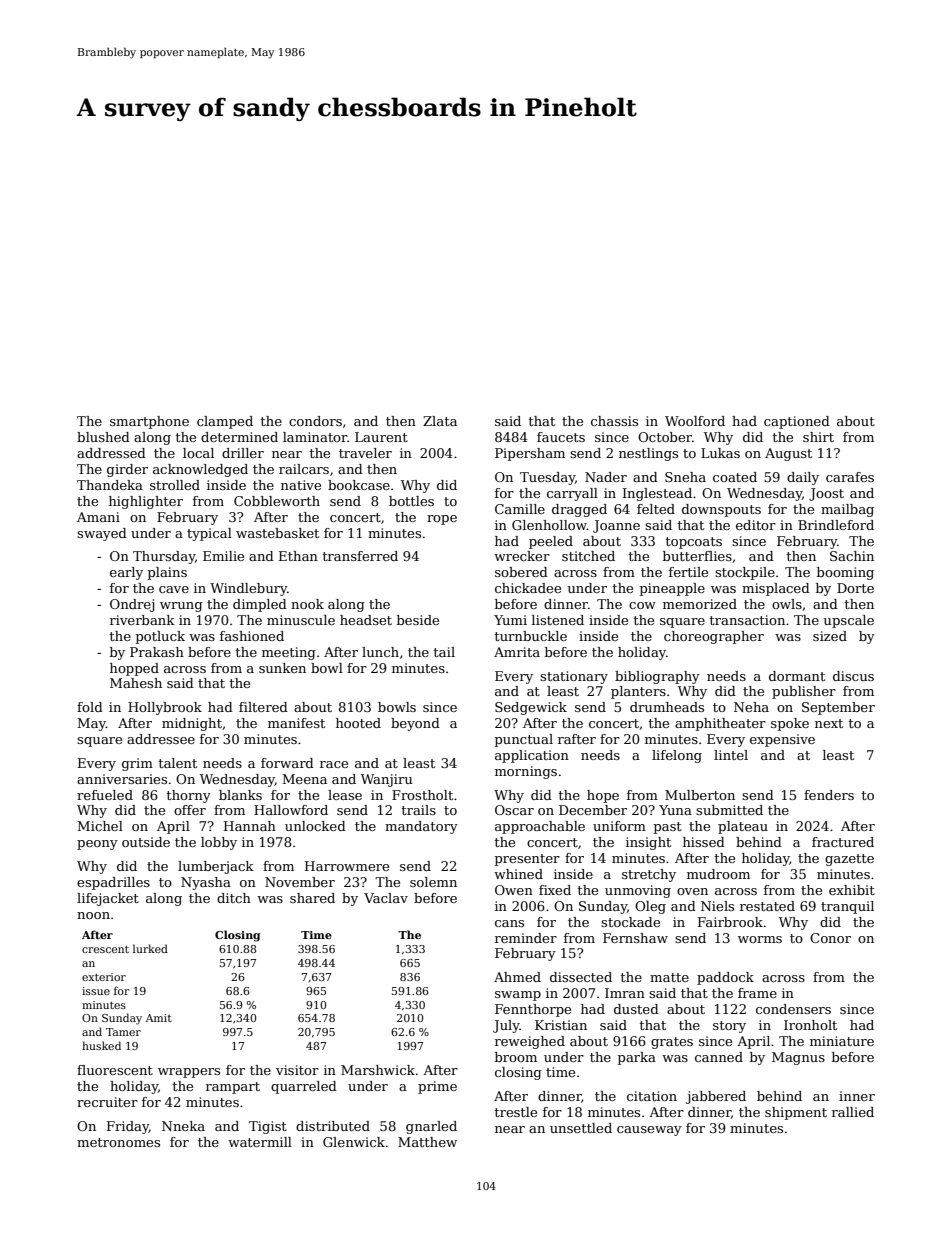  What do you see at coordinates (282, 668) in the image?
I see `sunken` at bounding box center [282, 668].
